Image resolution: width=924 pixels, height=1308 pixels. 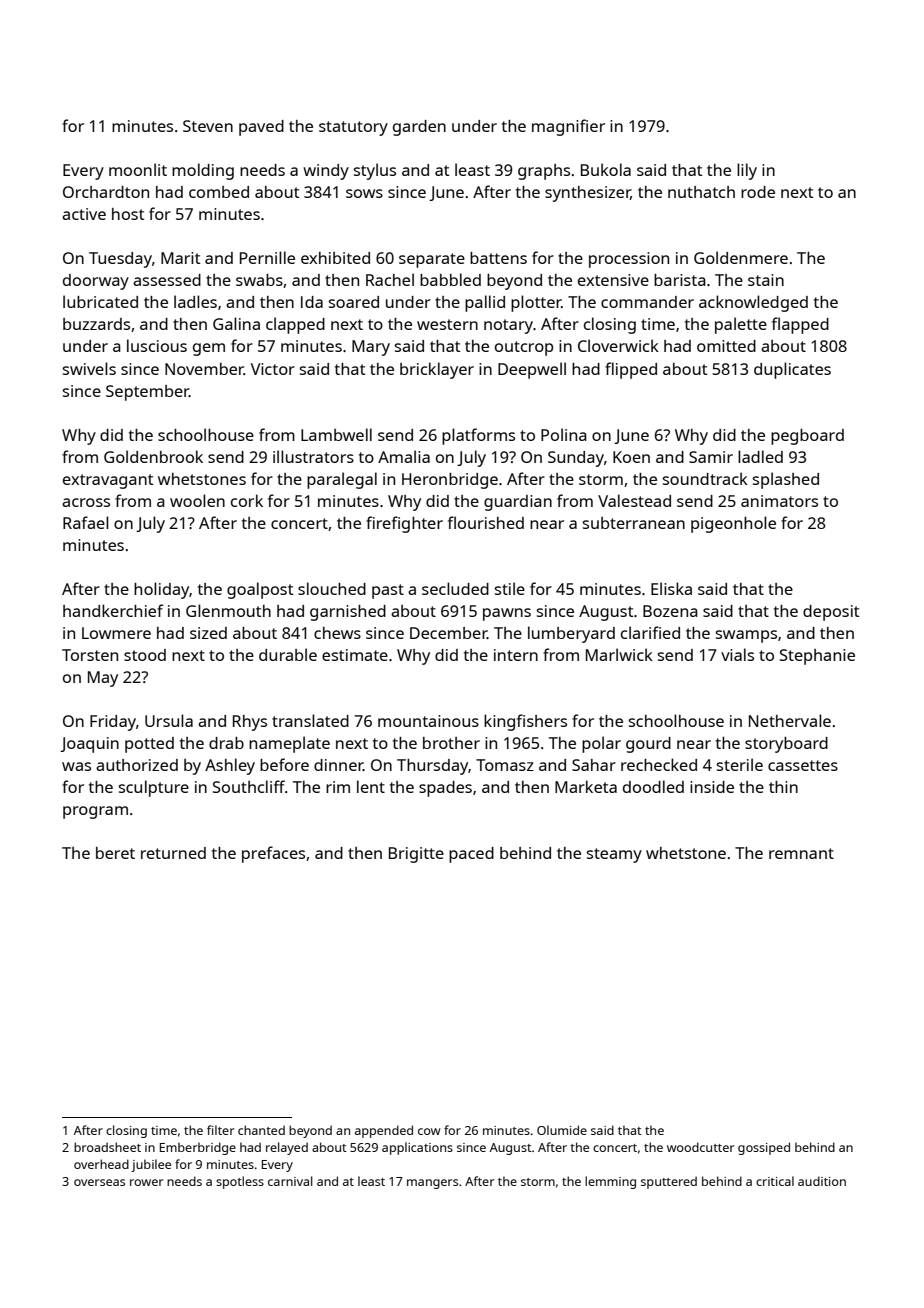 What do you see at coordinates (220, 1130) in the screenshot?
I see `filter` at bounding box center [220, 1130].
